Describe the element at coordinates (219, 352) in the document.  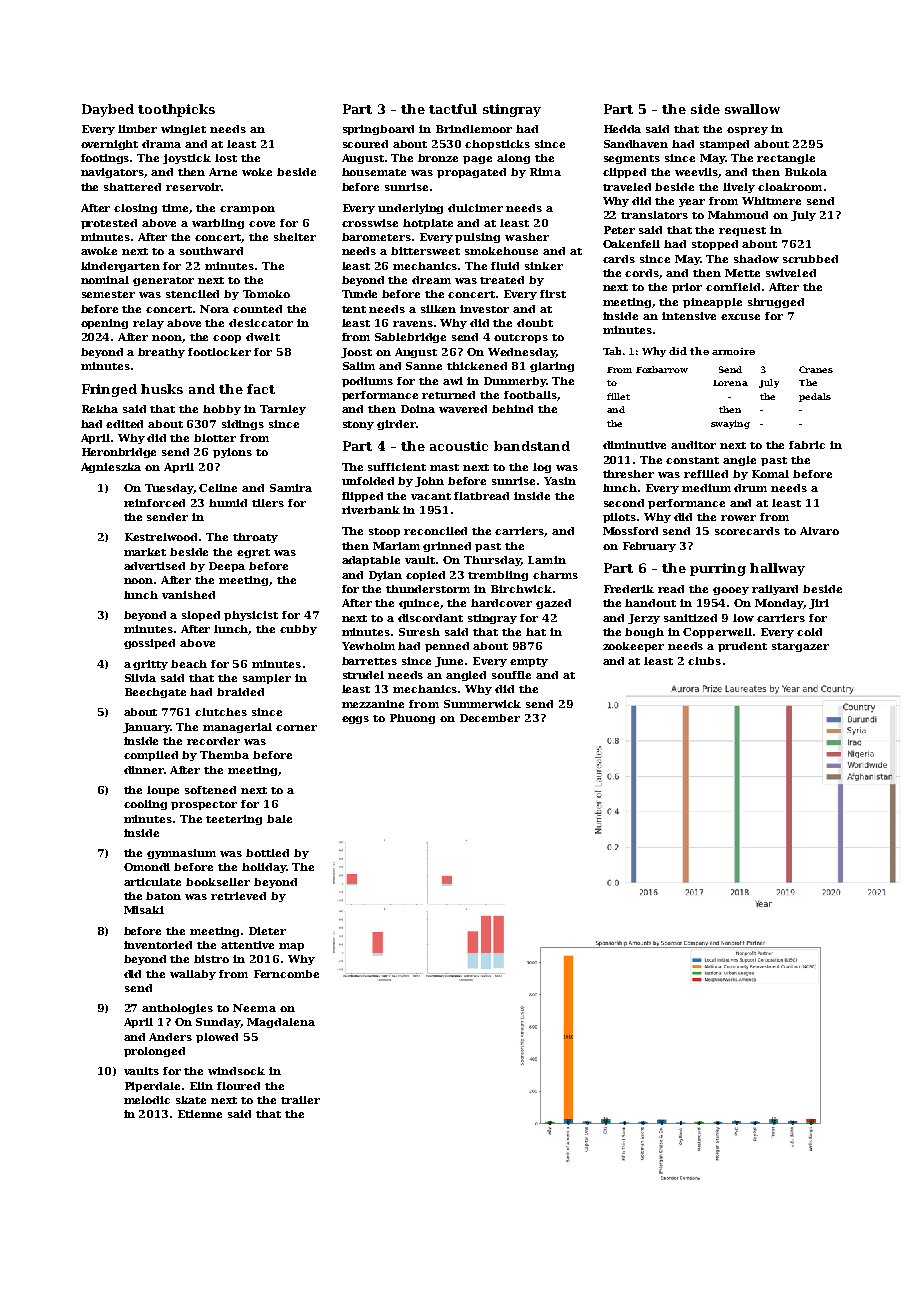
I see `footlocker` at that location.
